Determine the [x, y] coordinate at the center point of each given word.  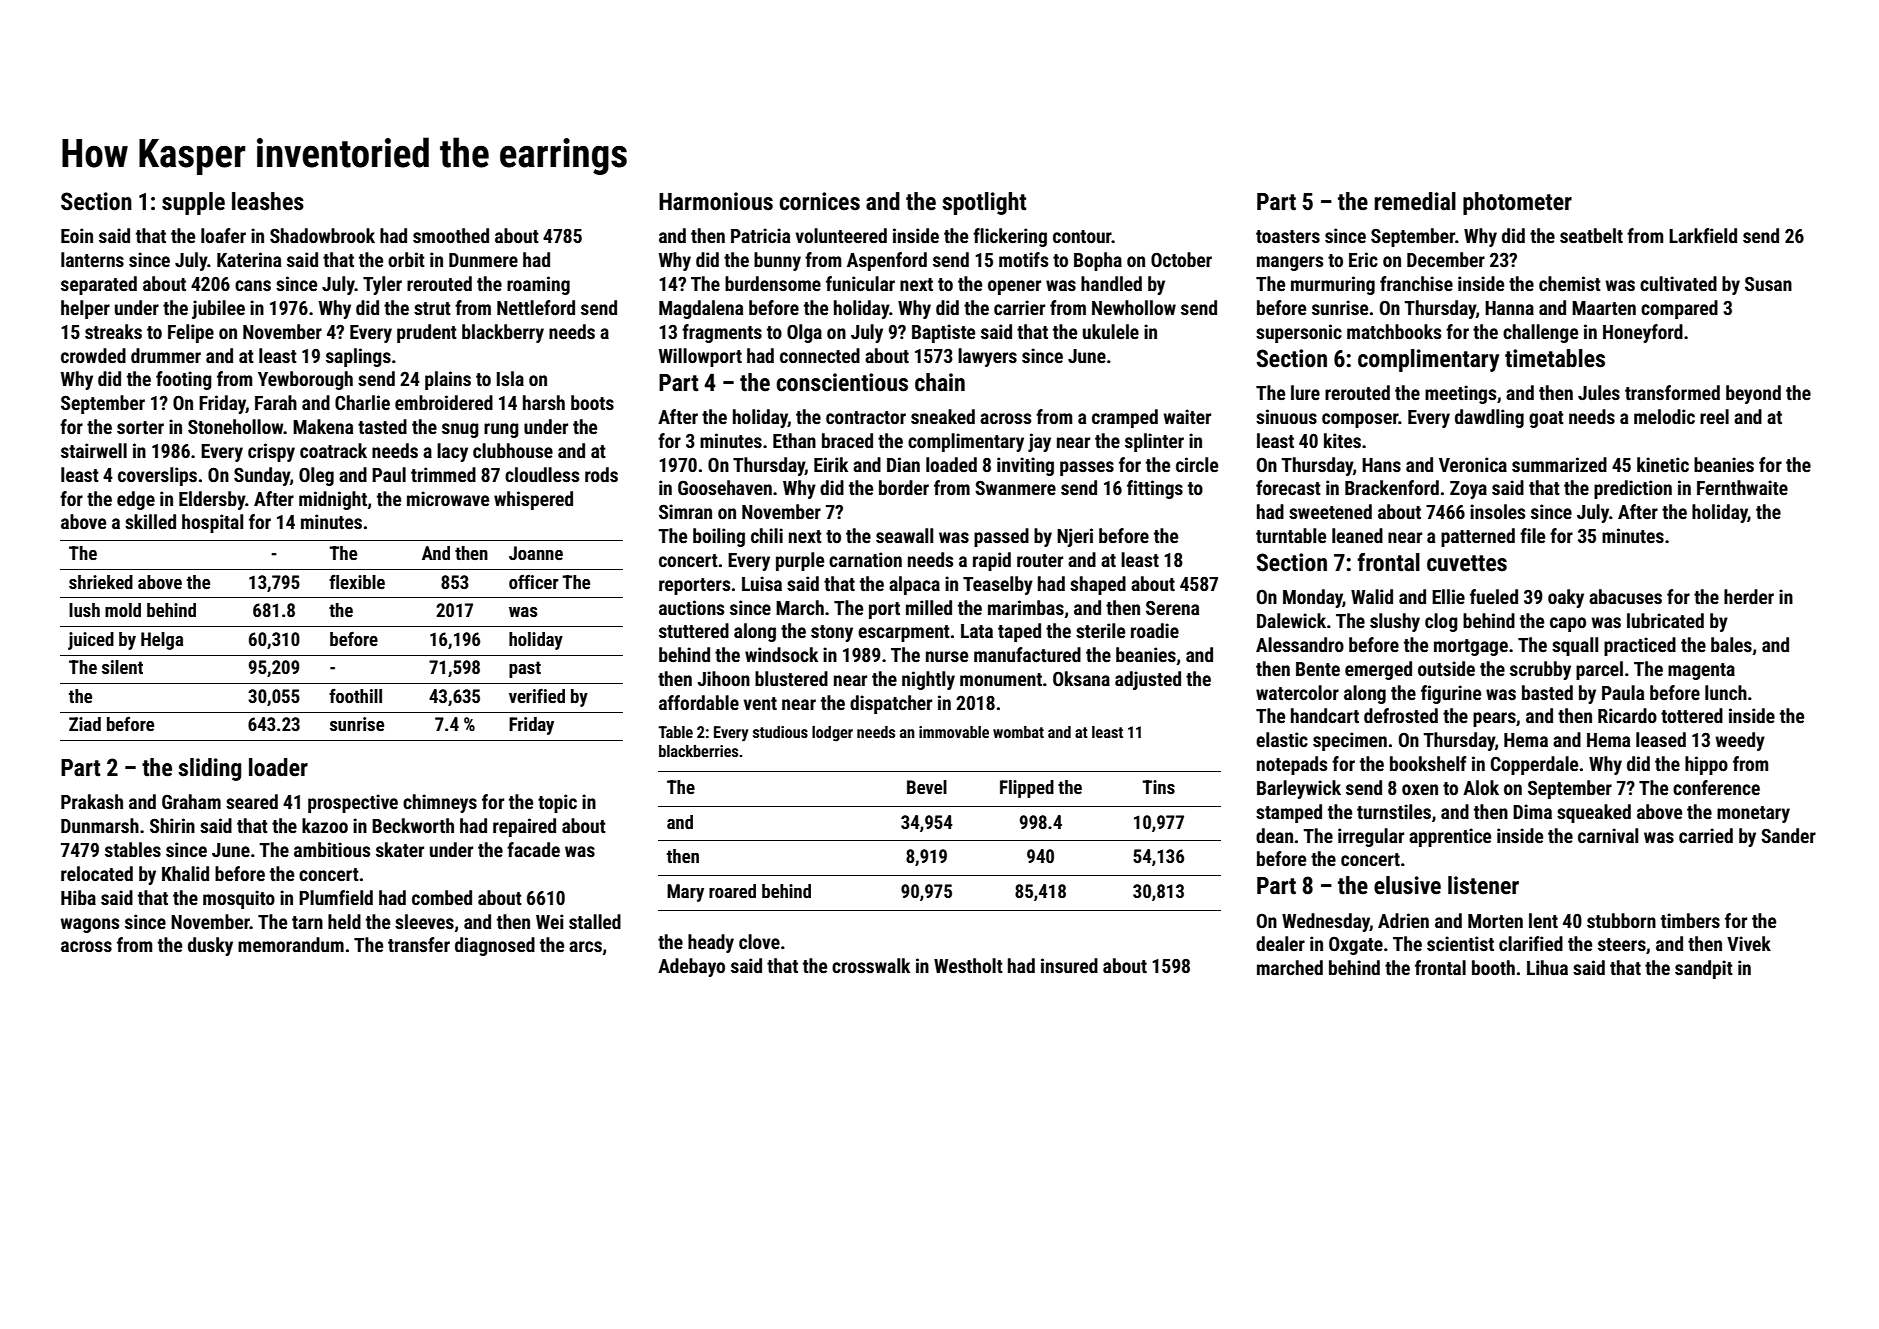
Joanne [536, 553]
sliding [209, 769]
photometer [1517, 203]
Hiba [78, 897]
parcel [1599, 670]
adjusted [1148, 680]
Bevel [927, 787]
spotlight [984, 203]
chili [767, 535]
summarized [1559, 464]
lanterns [92, 259]
